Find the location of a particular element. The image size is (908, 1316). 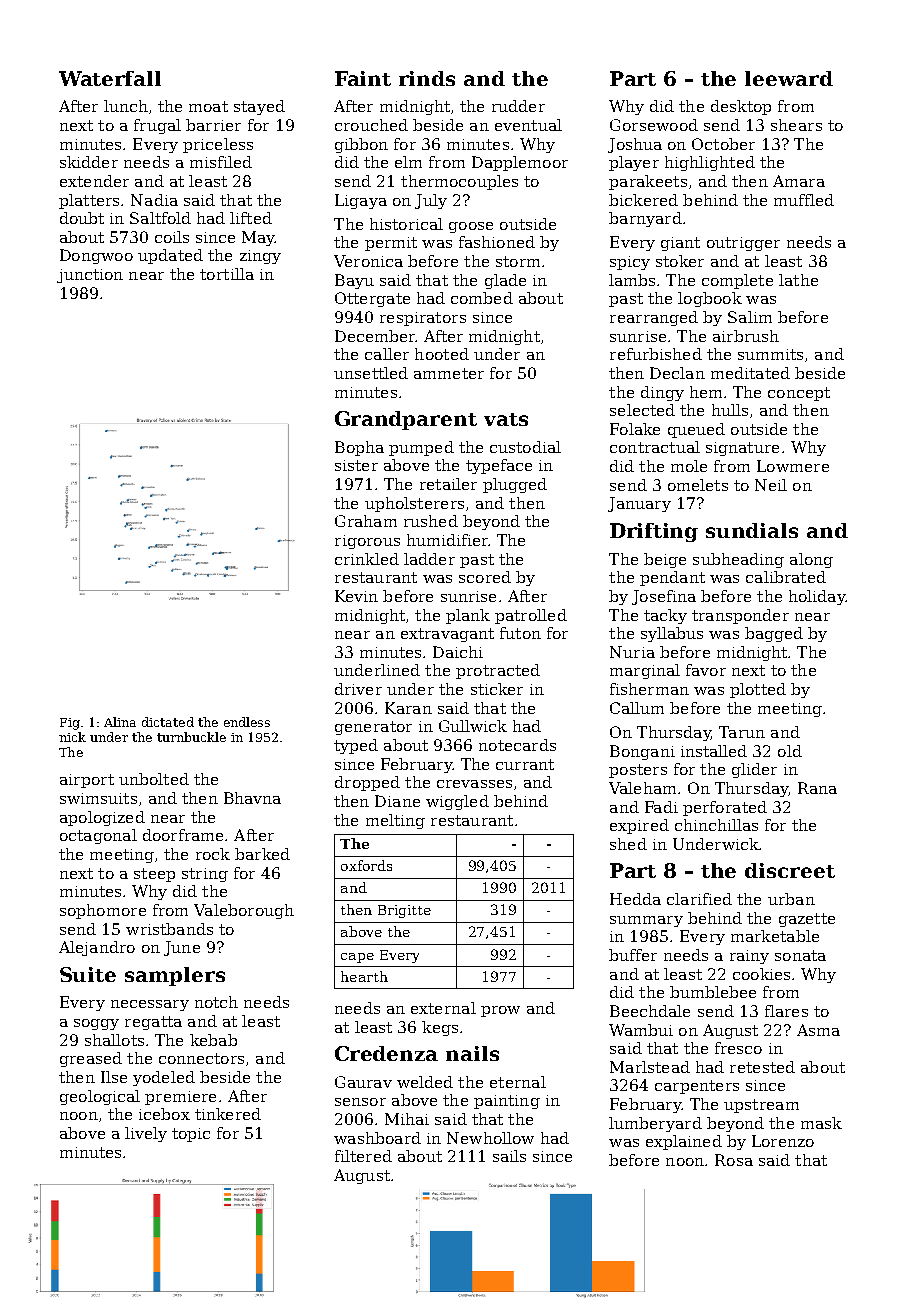

pumped is located at coordinates (421, 448).
